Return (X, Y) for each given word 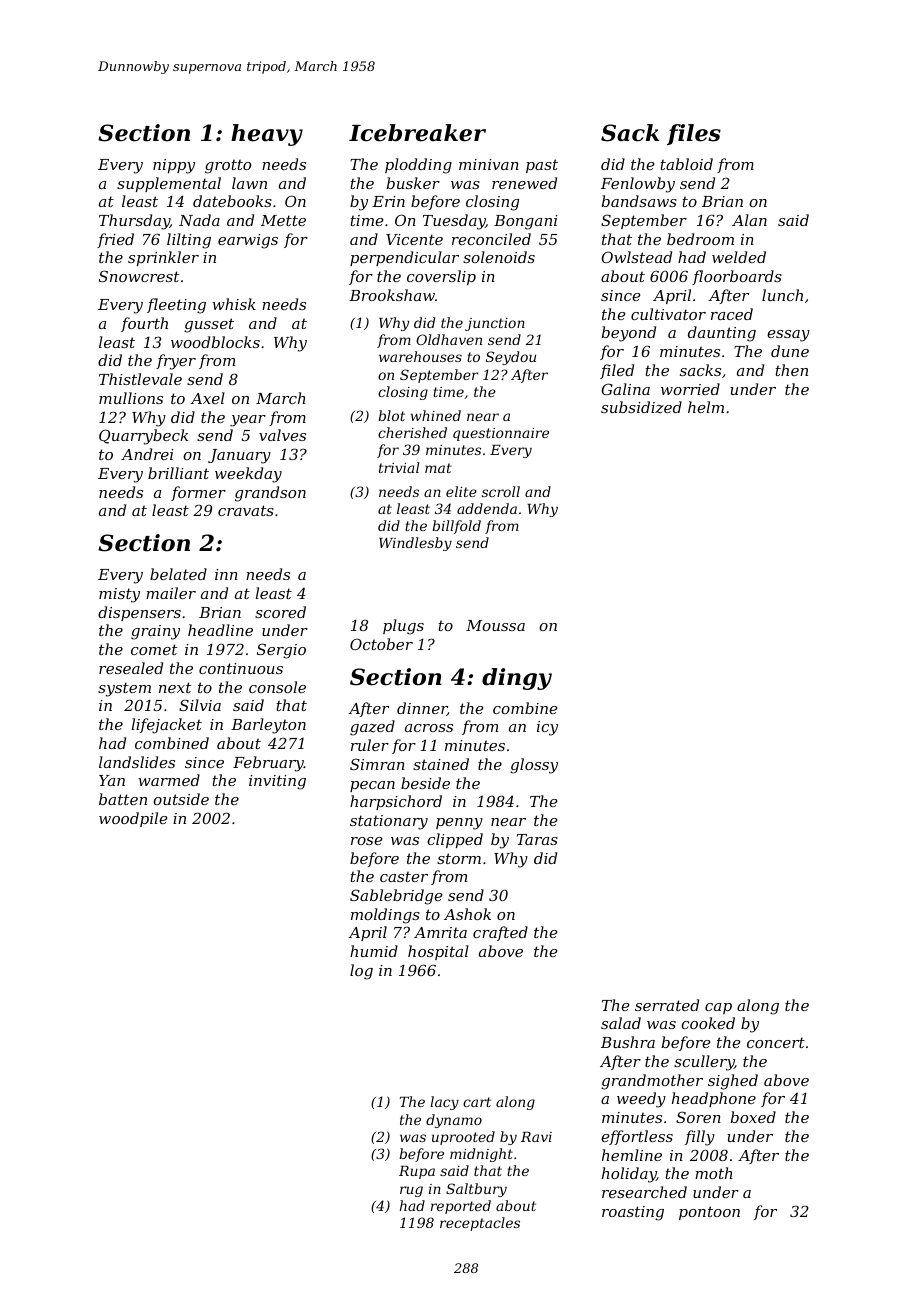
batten (123, 799)
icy (547, 728)
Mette (283, 220)
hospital (438, 952)
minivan (489, 164)
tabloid (686, 164)
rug (411, 1191)
